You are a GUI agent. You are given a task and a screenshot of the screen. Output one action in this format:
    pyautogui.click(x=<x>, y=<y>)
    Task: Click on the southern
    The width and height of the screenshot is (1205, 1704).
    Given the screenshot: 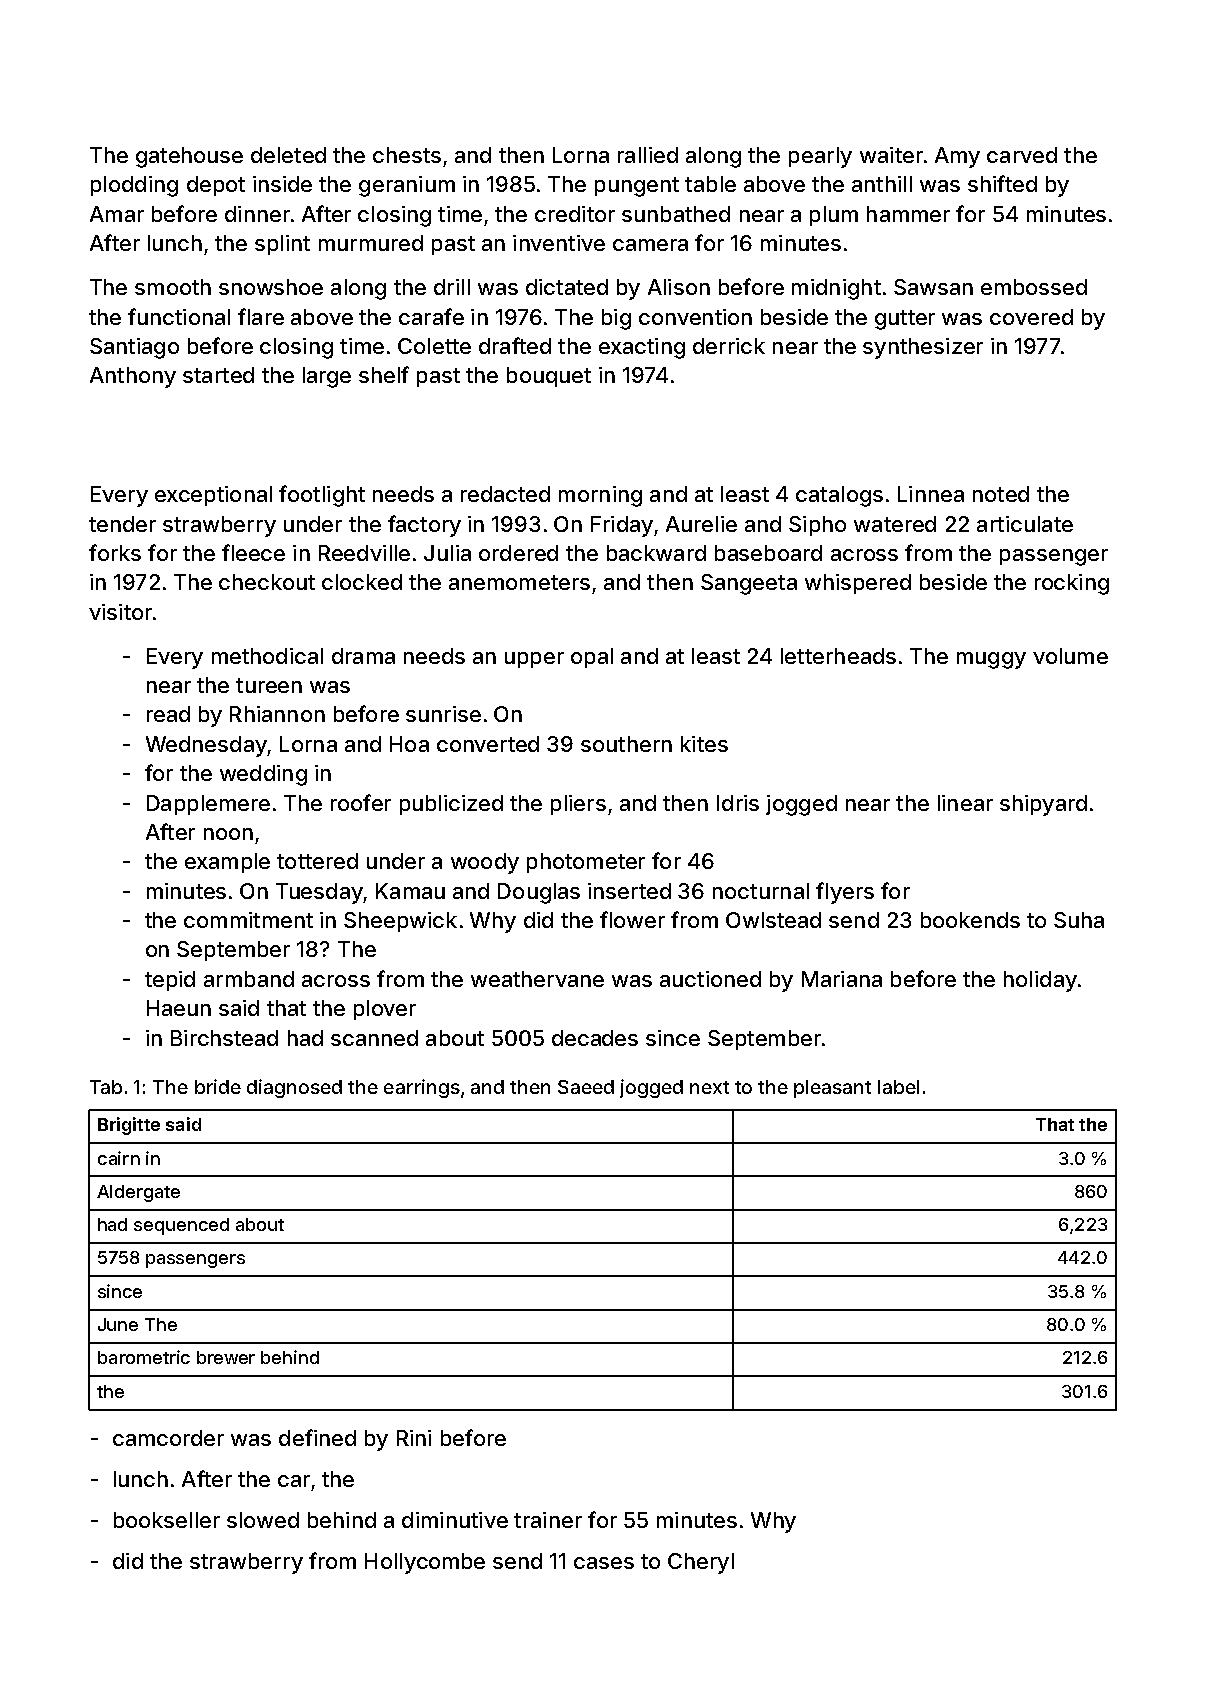 What is the action you would take?
    pyautogui.click(x=626, y=744)
